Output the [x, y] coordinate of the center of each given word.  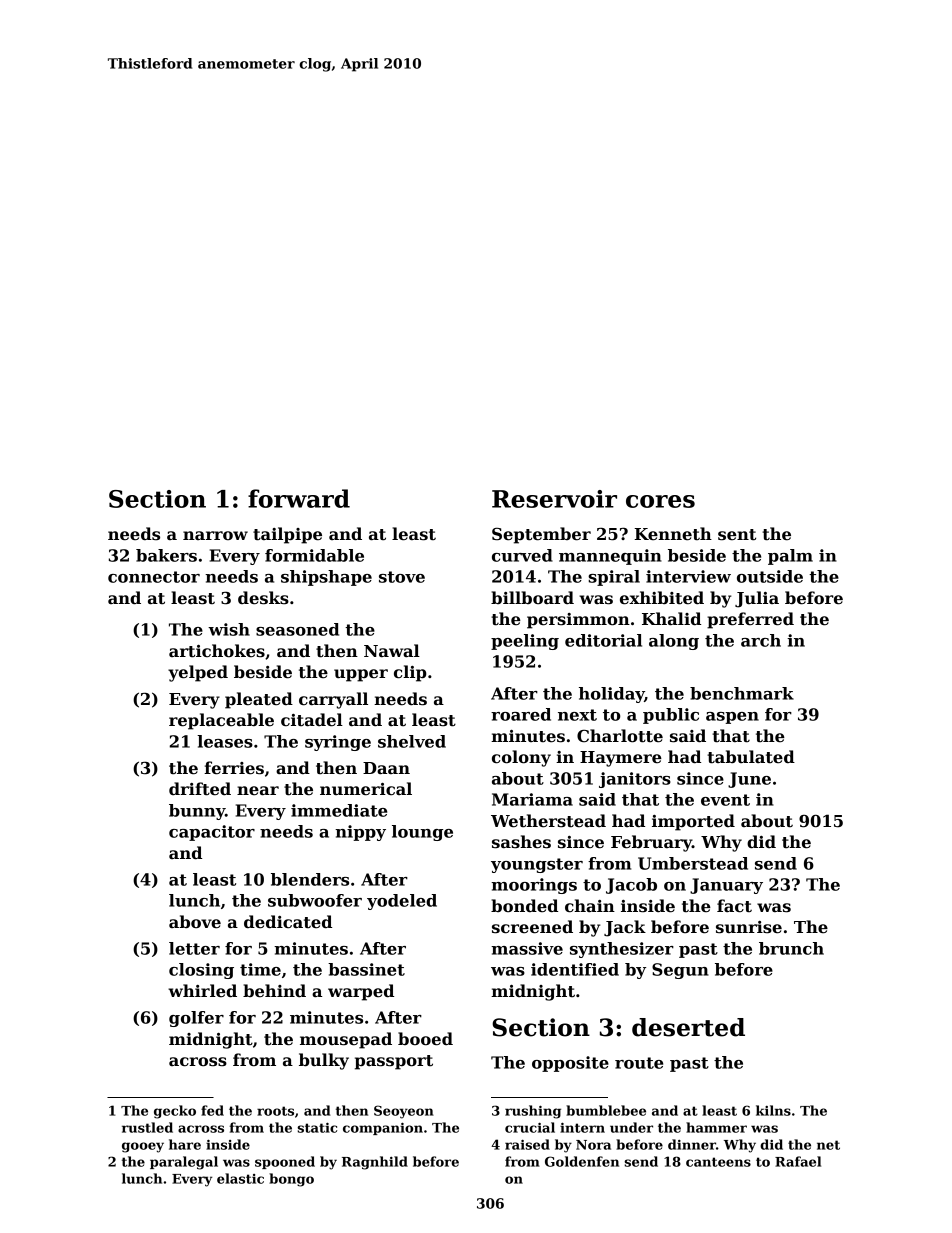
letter [194, 948]
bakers [166, 555]
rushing [533, 1112]
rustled [147, 1127]
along [674, 642]
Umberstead [693, 863]
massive [527, 948]
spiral [614, 578]
